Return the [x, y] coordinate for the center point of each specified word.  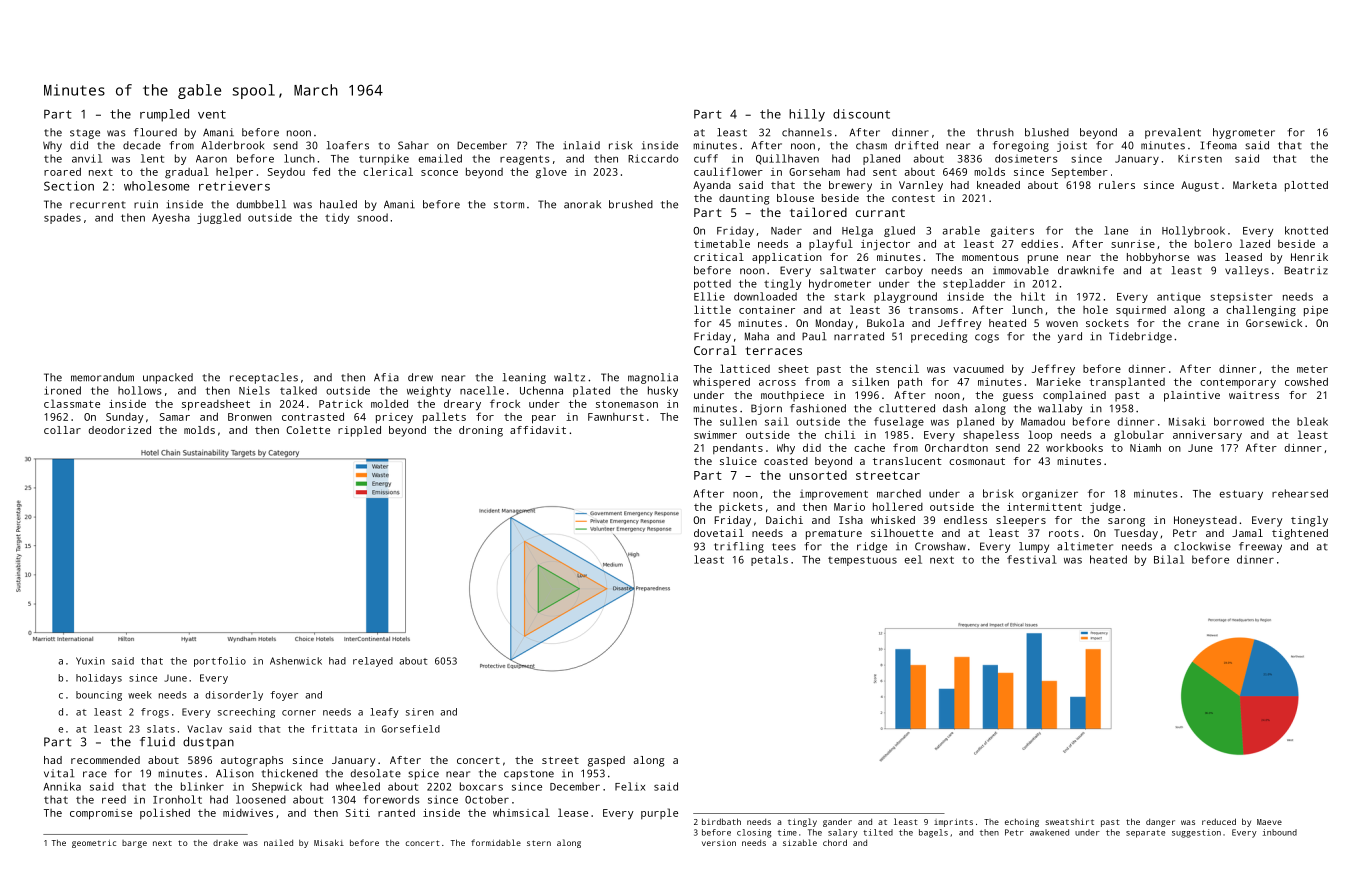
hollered [898, 506]
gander [837, 822]
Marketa [1255, 185]
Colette [308, 430]
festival [1032, 559]
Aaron [211, 159]
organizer [1050, 494]
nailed [278, 842]
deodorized [120, 430]
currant [880, 213]
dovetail [719, 533]
